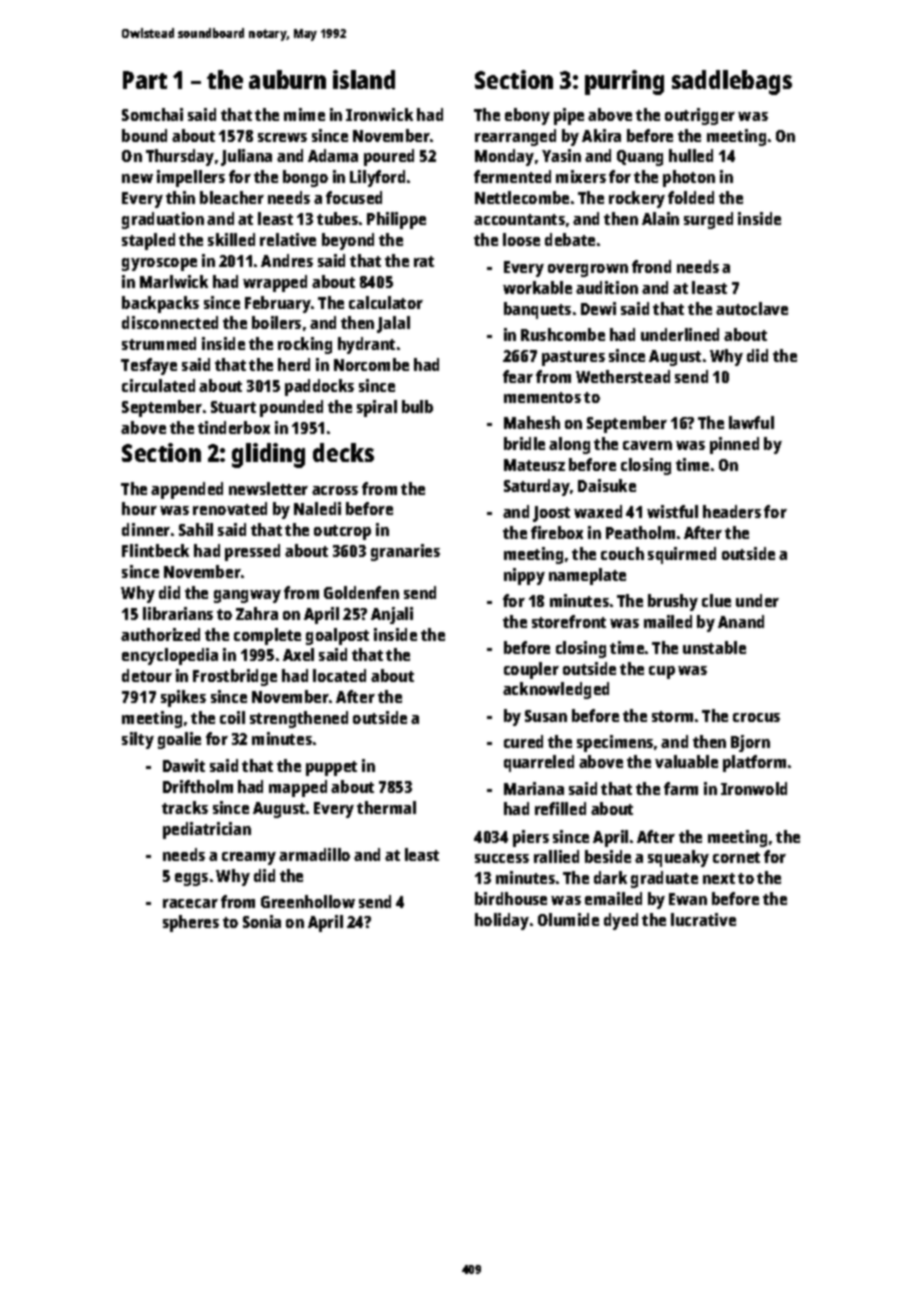  Describe the element at coordinates (751, 422) in the page. I see `lawful` at that location.
